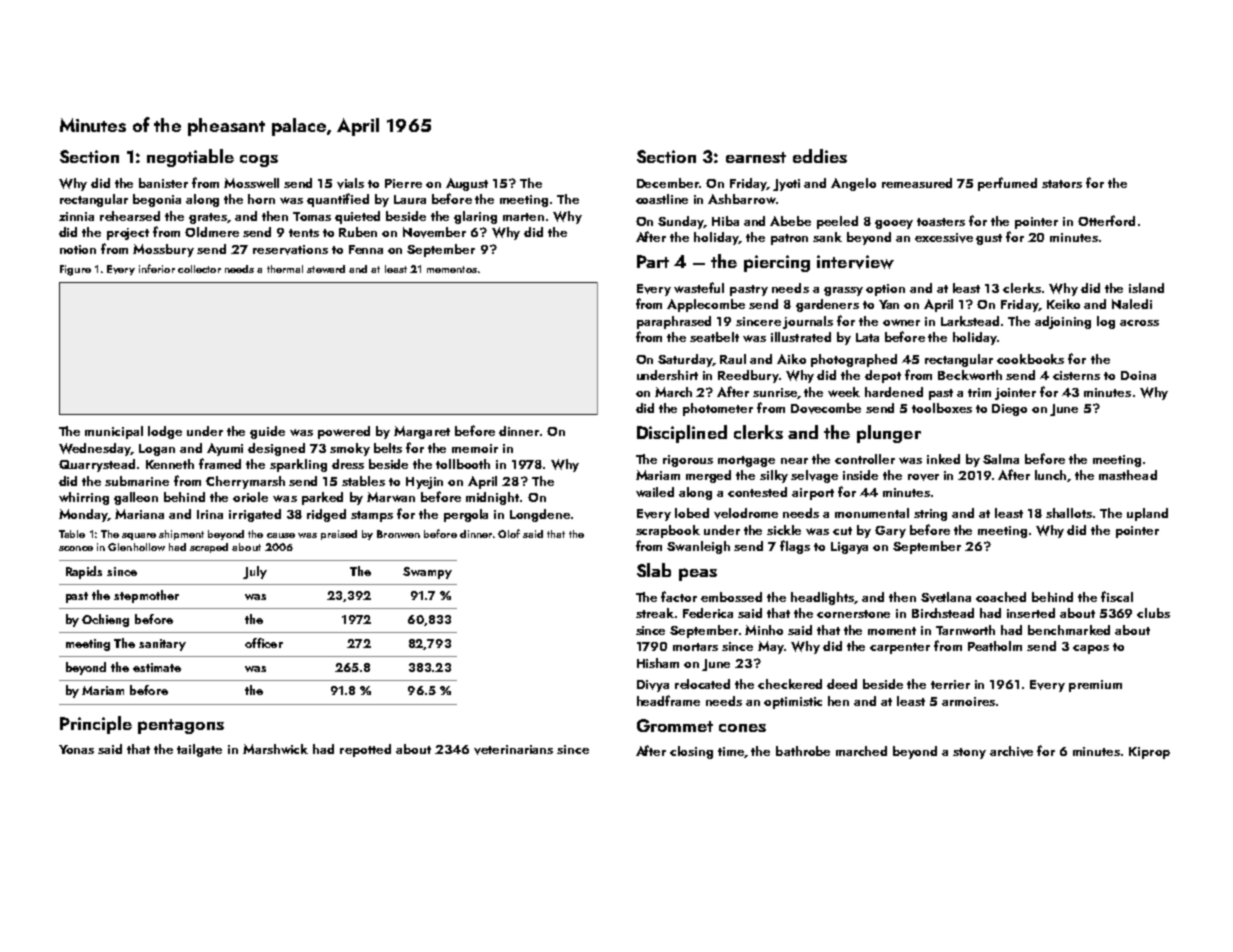  I want to click on stepmother, so click(146, 596).
